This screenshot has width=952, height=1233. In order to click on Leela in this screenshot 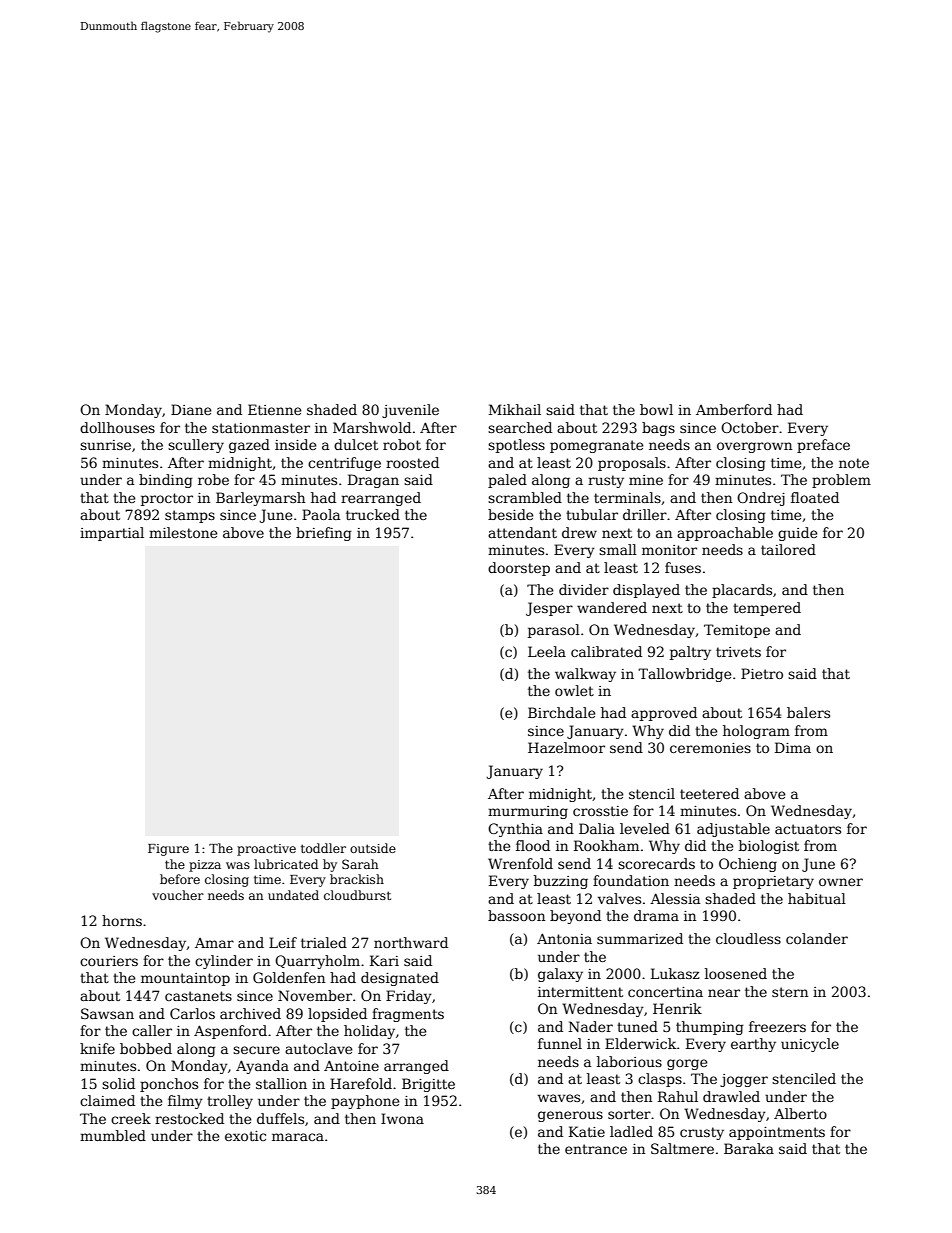, I will do `click(547, 651)`.
